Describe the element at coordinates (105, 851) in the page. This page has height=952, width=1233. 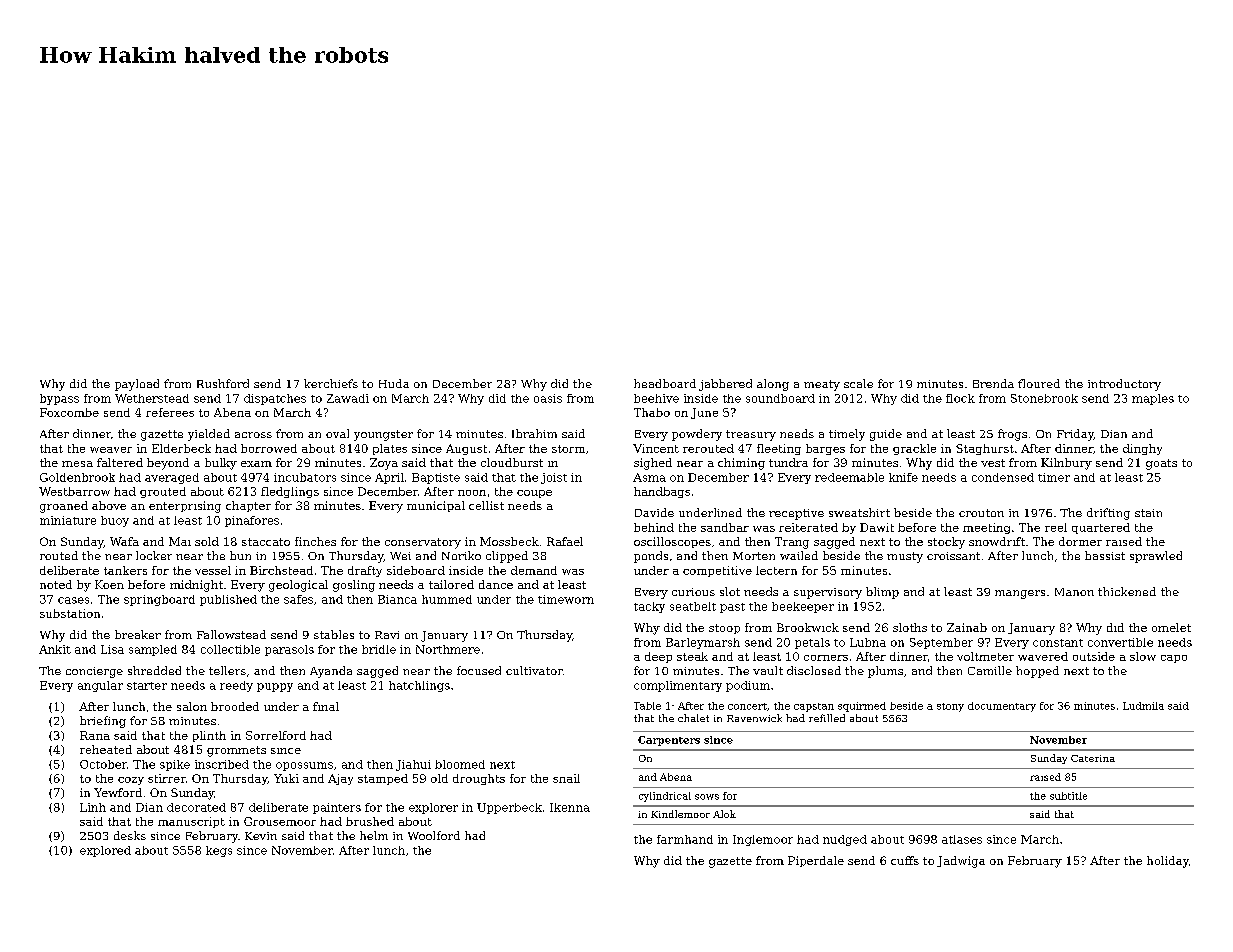
I see `explored` at that location.
